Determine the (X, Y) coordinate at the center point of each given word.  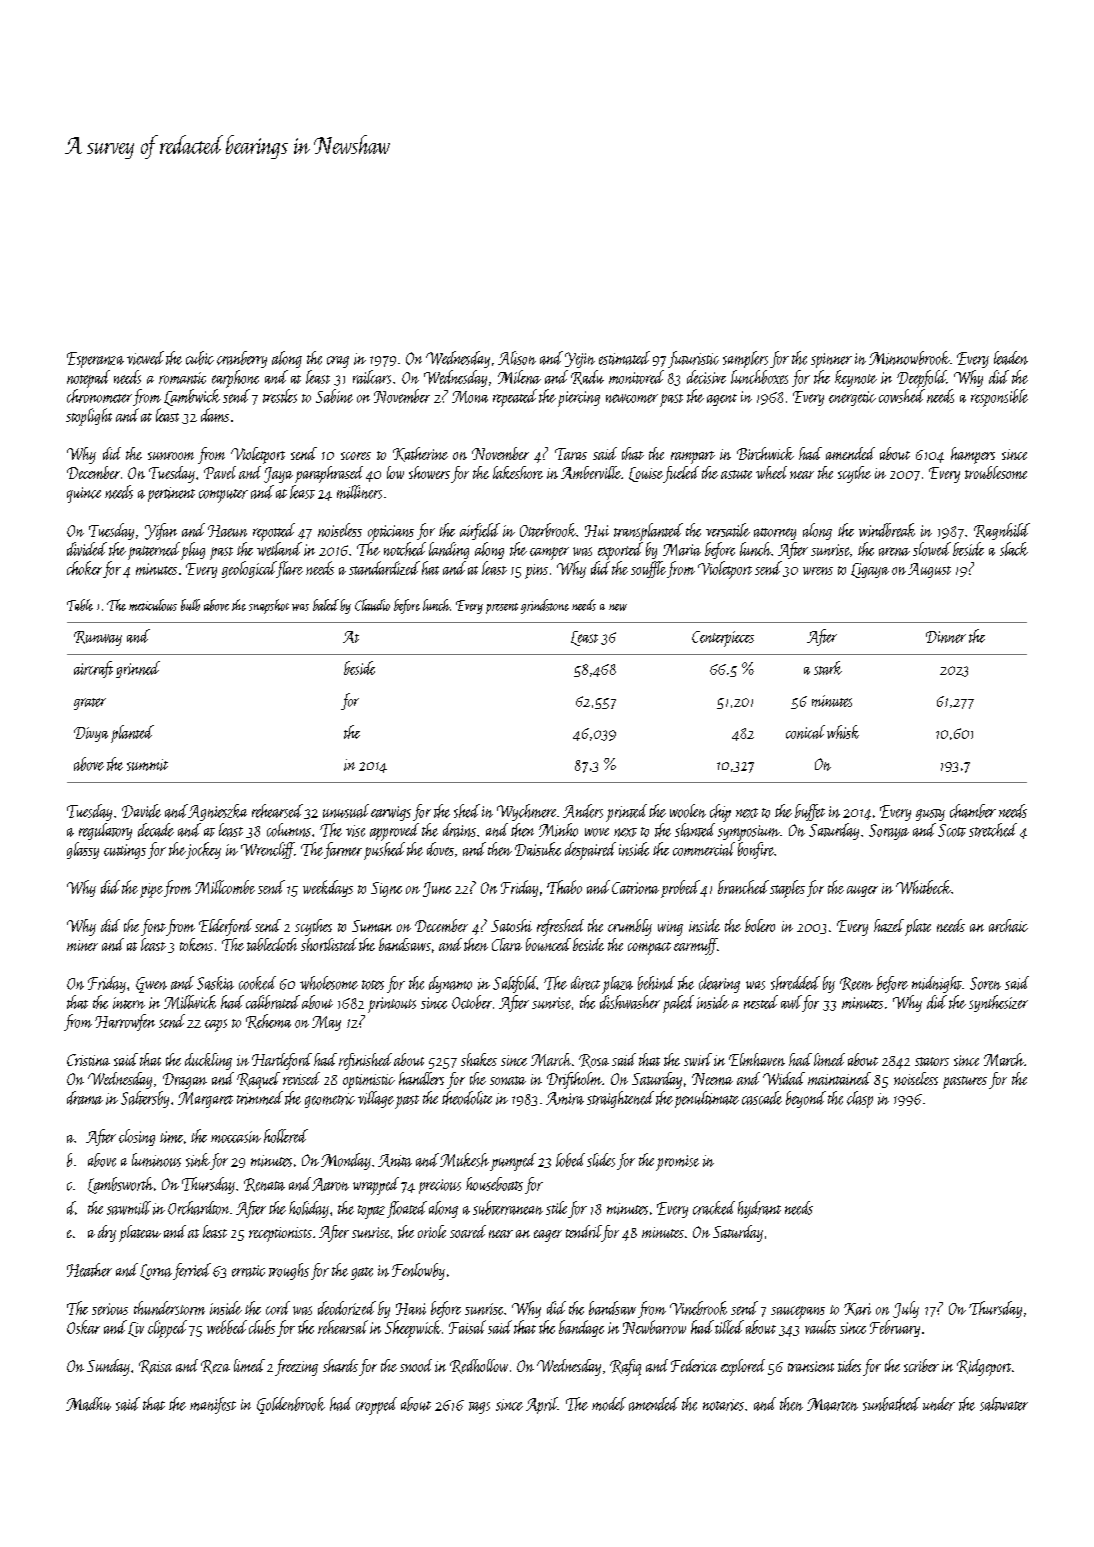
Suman (372, 926)
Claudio (372, 605)
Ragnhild (1002, 531)
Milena (519, 377)
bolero (760, 925)
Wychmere (526, 812)
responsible (999, 398)
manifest (213, 1405)
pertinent (171, 494)
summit (147, 765)
